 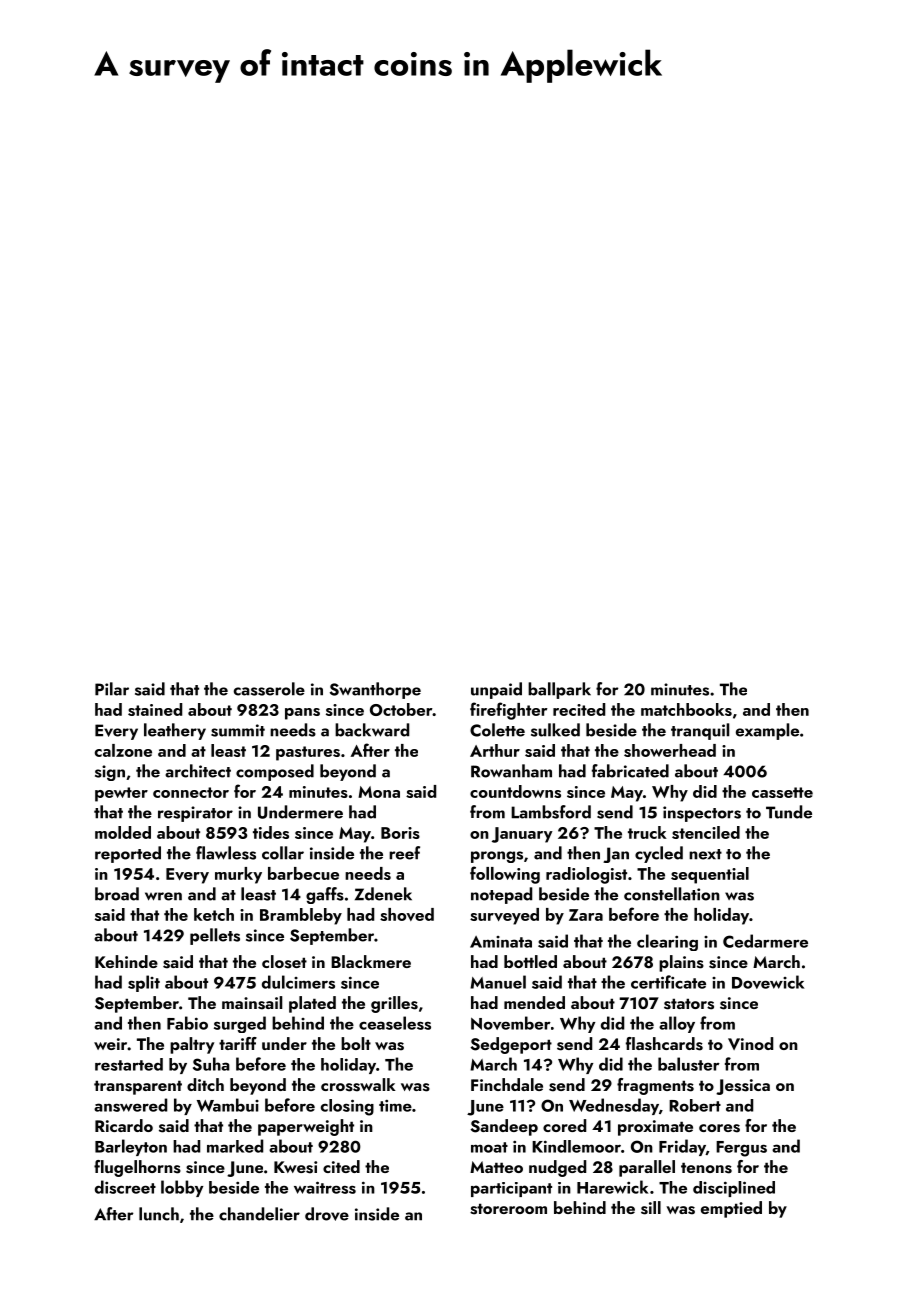 I want to click on calzone, so click(x=123, y=750).
